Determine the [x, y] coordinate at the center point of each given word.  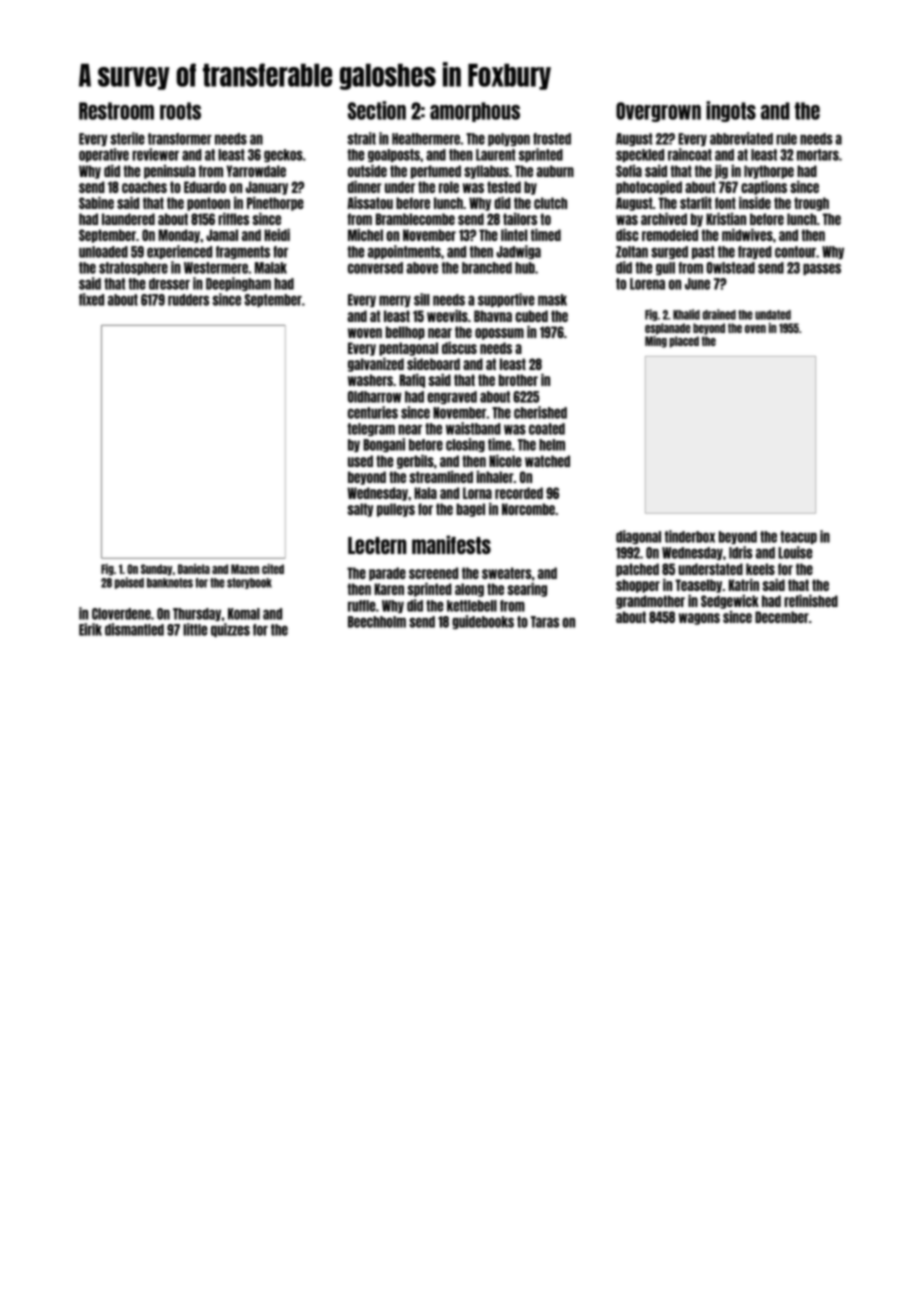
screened [433, 573]
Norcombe [528, 509]
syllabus [486, 172]
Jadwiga [518, 252]
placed [684, 342]
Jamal [222, 235]
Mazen [245, 569]
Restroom [116, 111]
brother [518, 380]
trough [811, 204]
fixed [91, 299]
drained [719, 314]
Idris [741, 552]
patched [637, 570]
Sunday [156, 570]
